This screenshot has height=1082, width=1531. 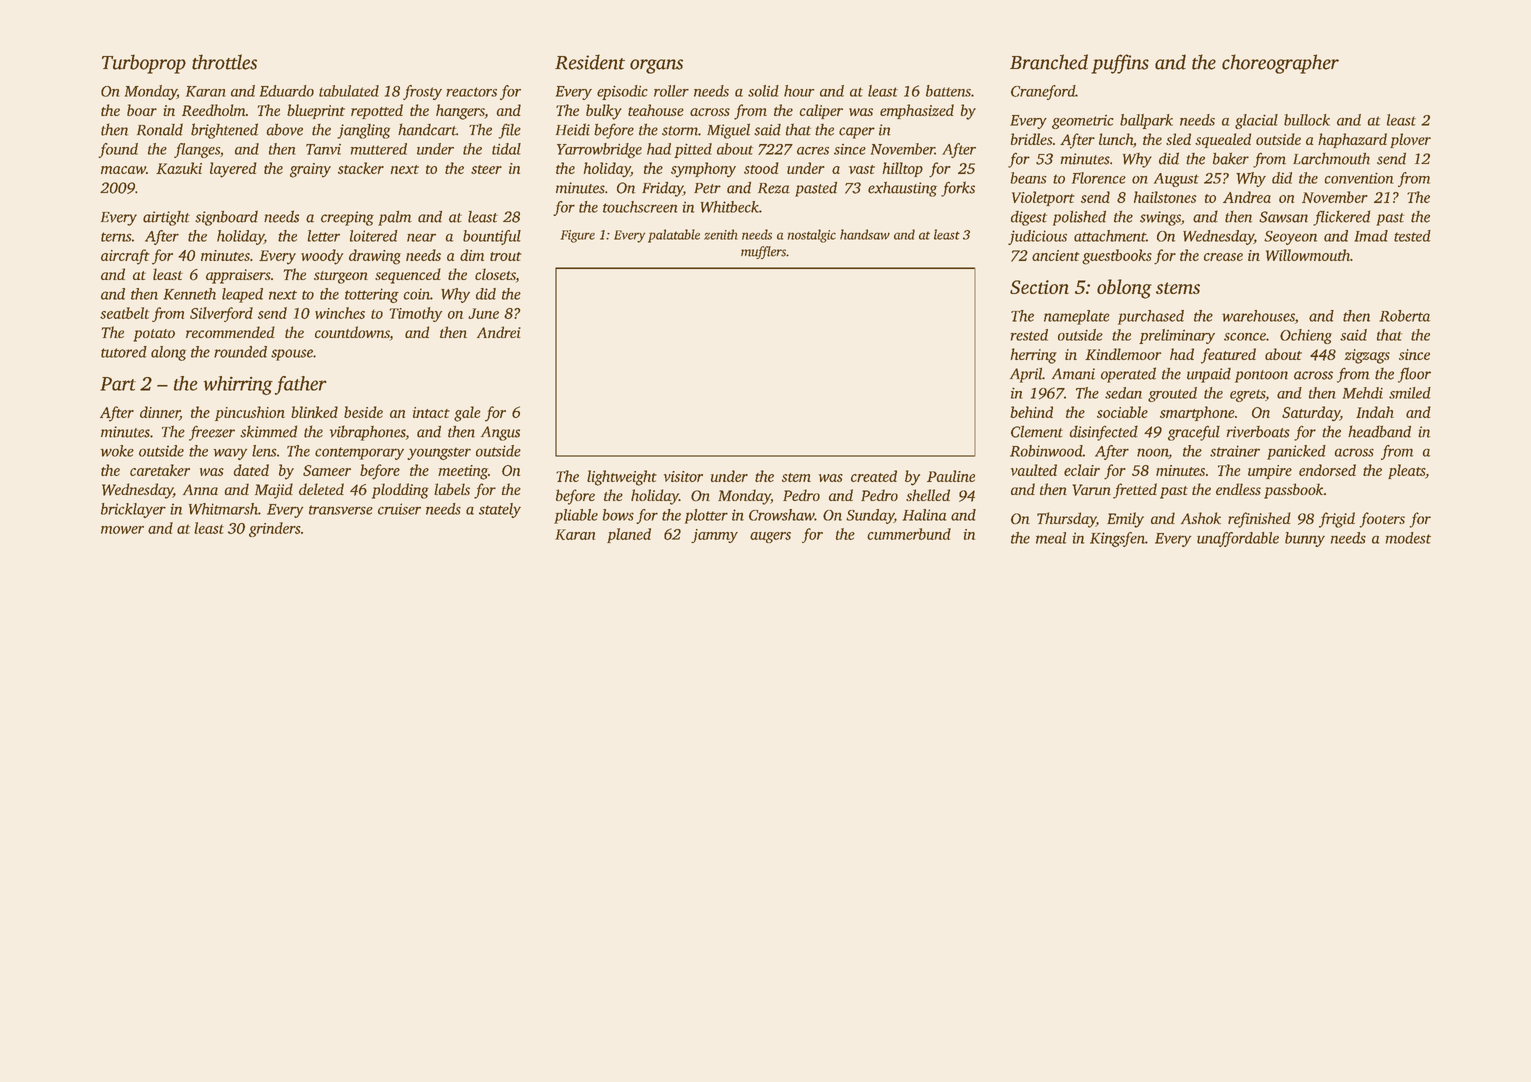 I want to click on grinders, so click(x=275, y=529).
